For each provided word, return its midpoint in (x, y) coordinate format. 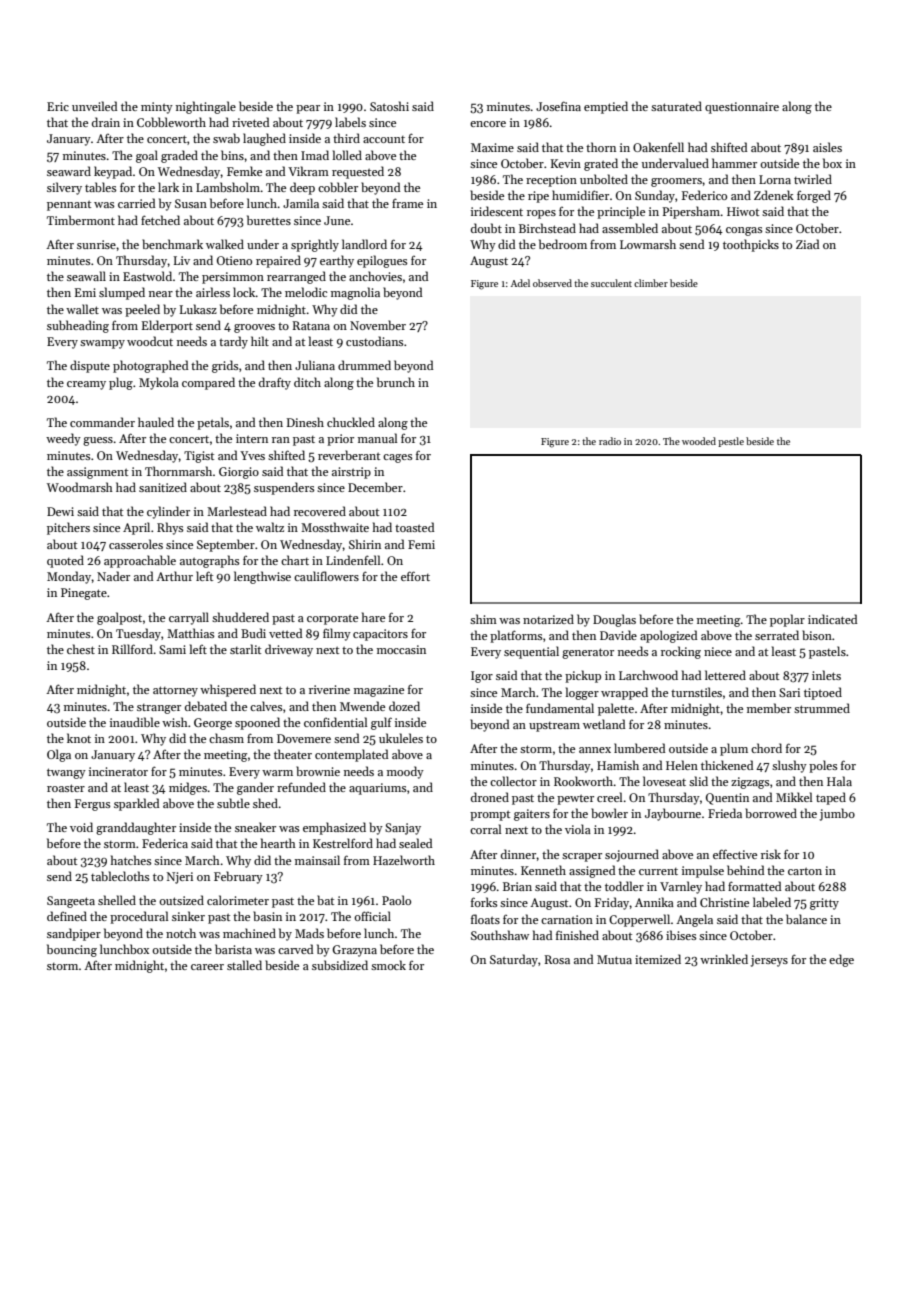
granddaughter (136, 828)
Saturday (514, 960)
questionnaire (742, 108)
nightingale (206, 107)
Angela (694, 920)
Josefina (558, 106)
